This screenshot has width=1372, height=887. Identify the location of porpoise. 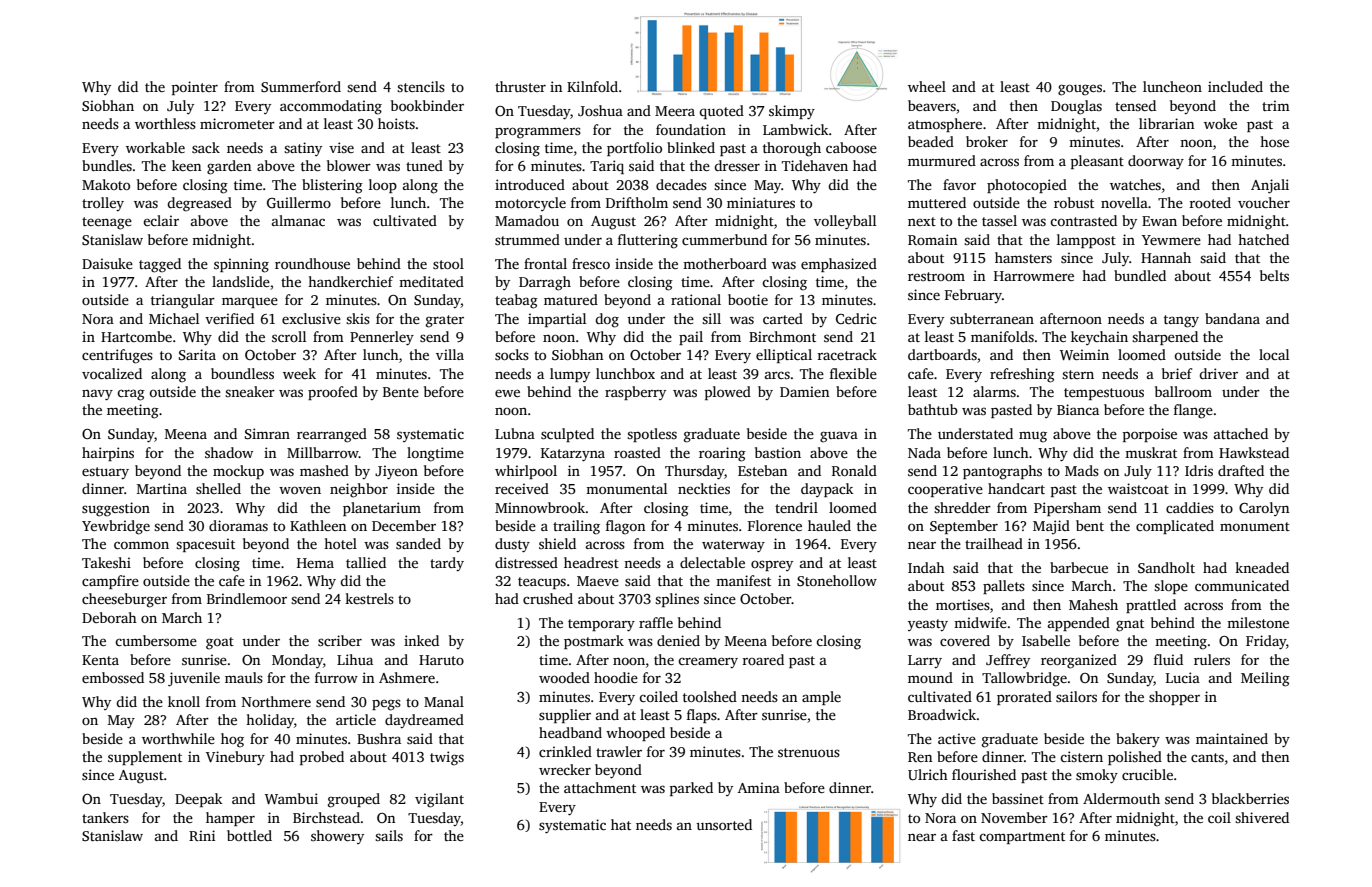
(1150, 435).
